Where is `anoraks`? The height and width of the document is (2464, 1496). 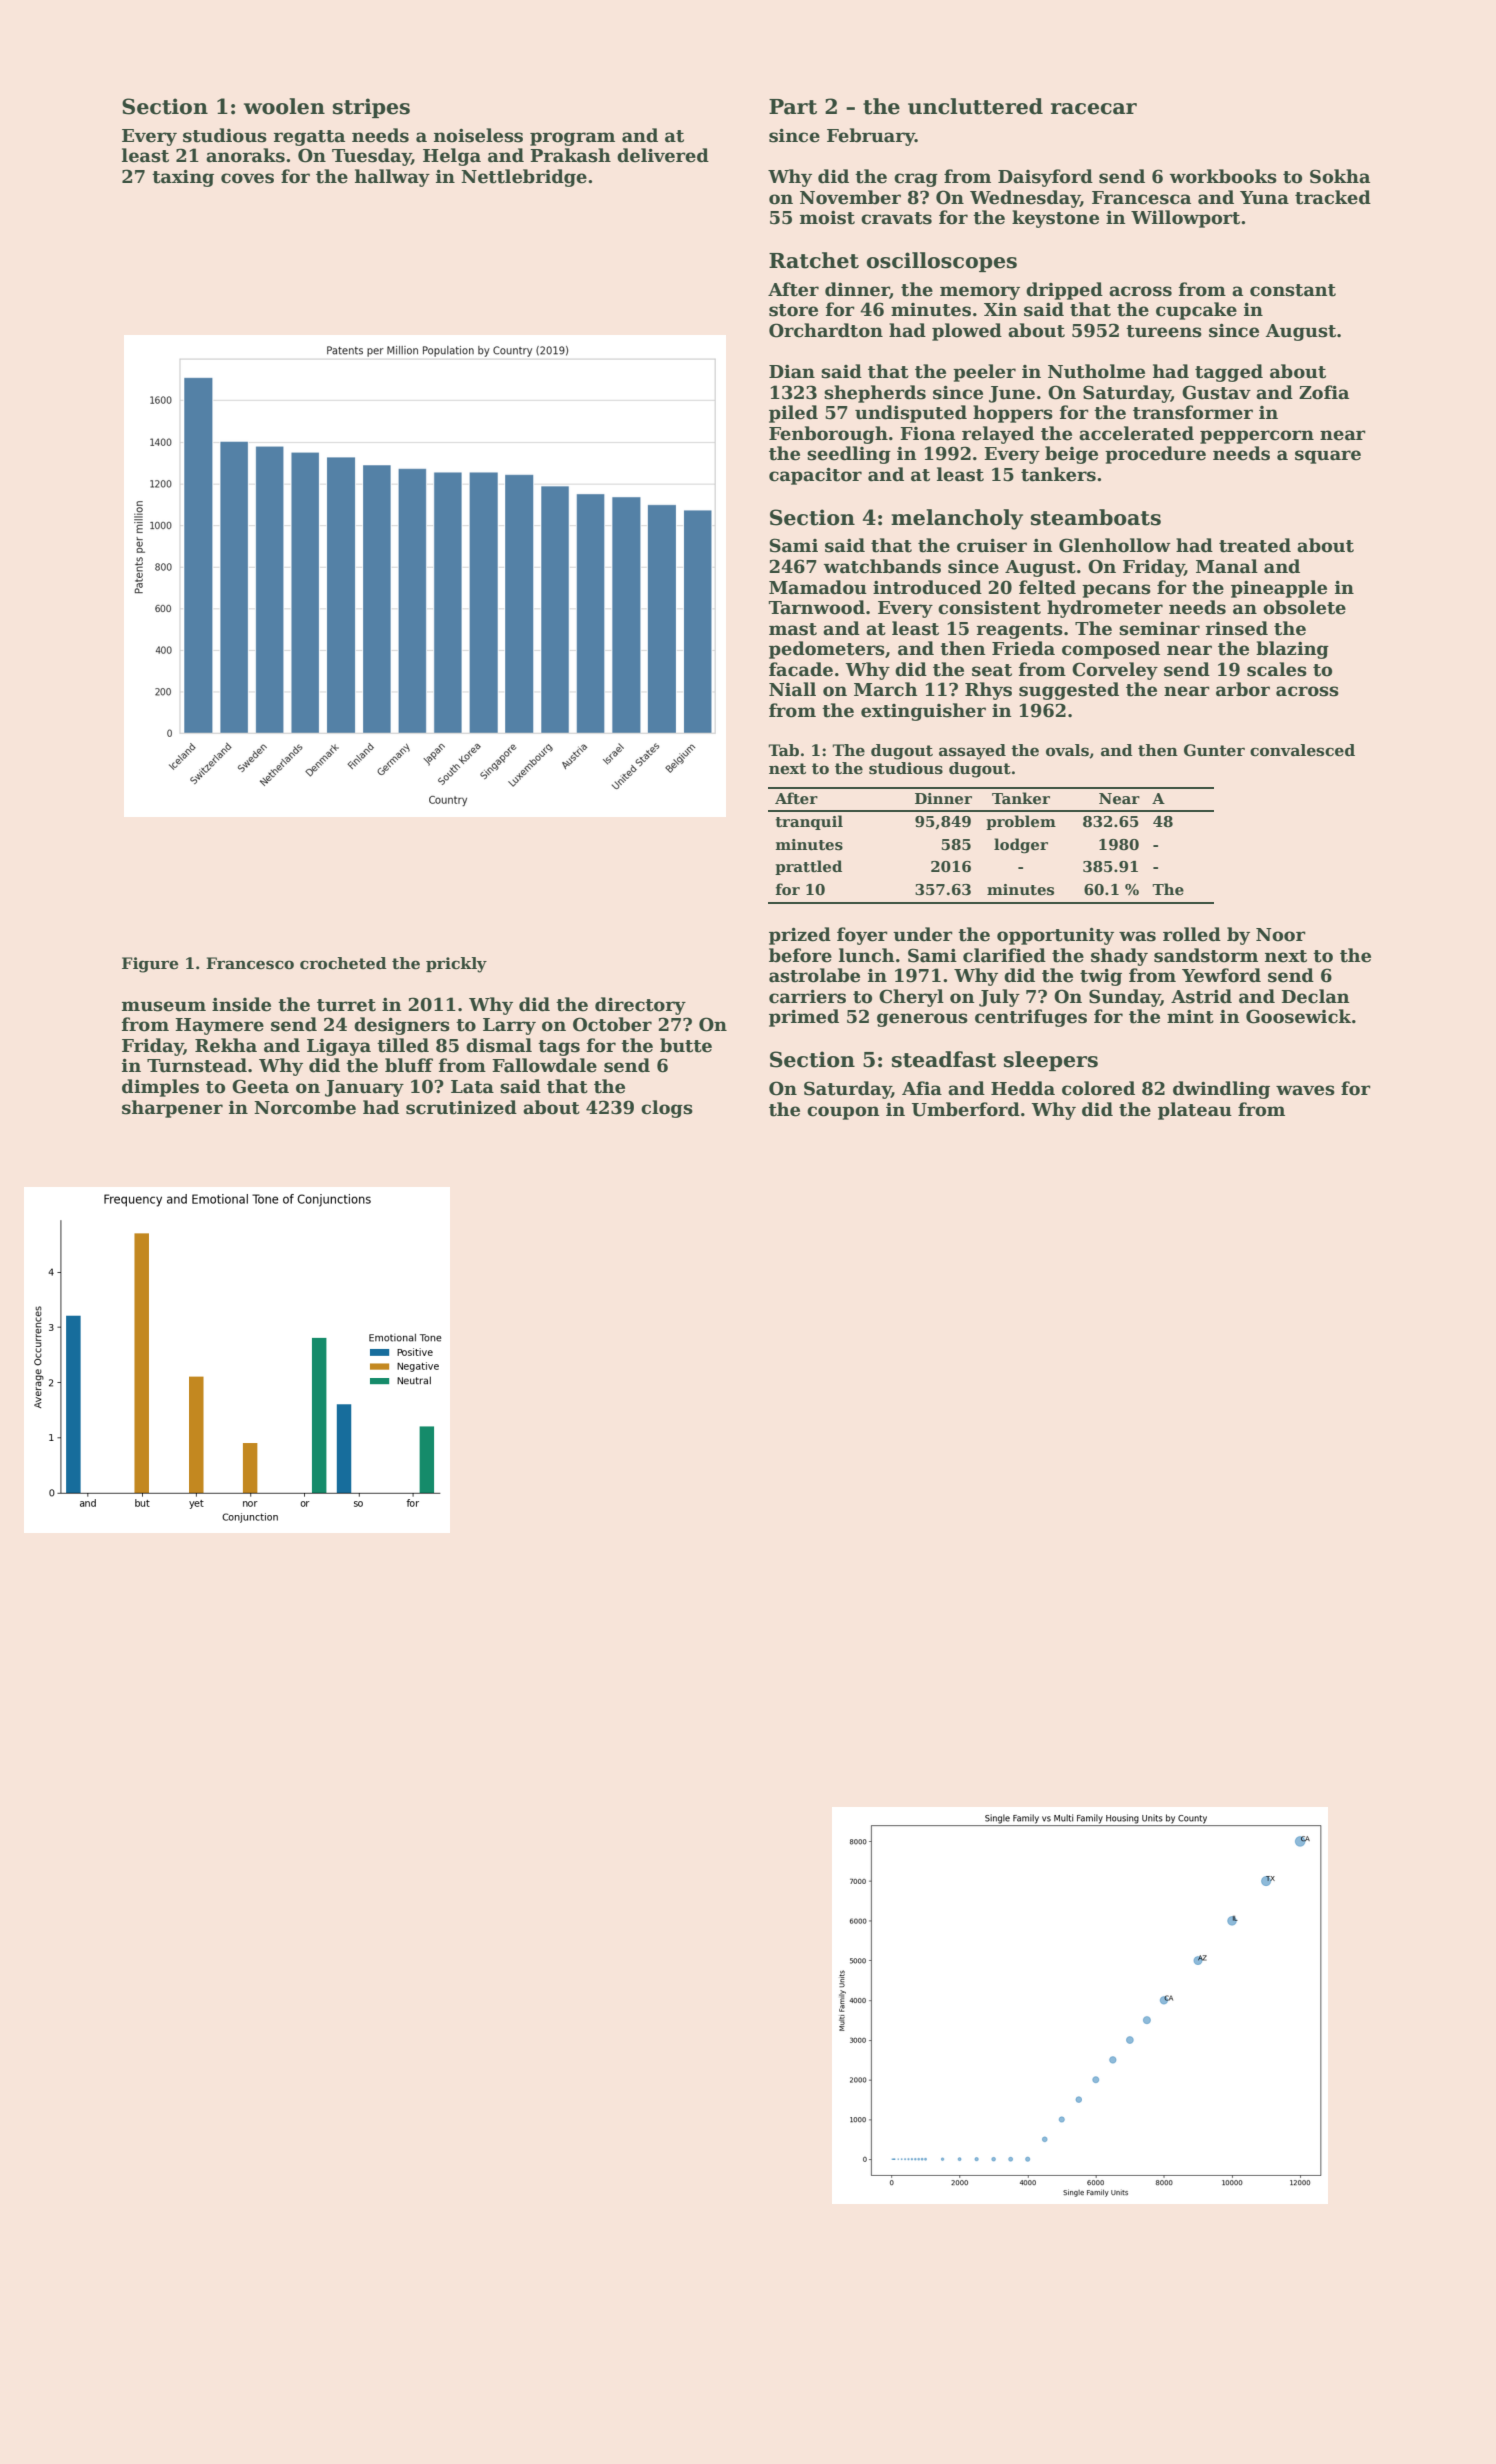
anoraks is located at coordinates (245, 155).
